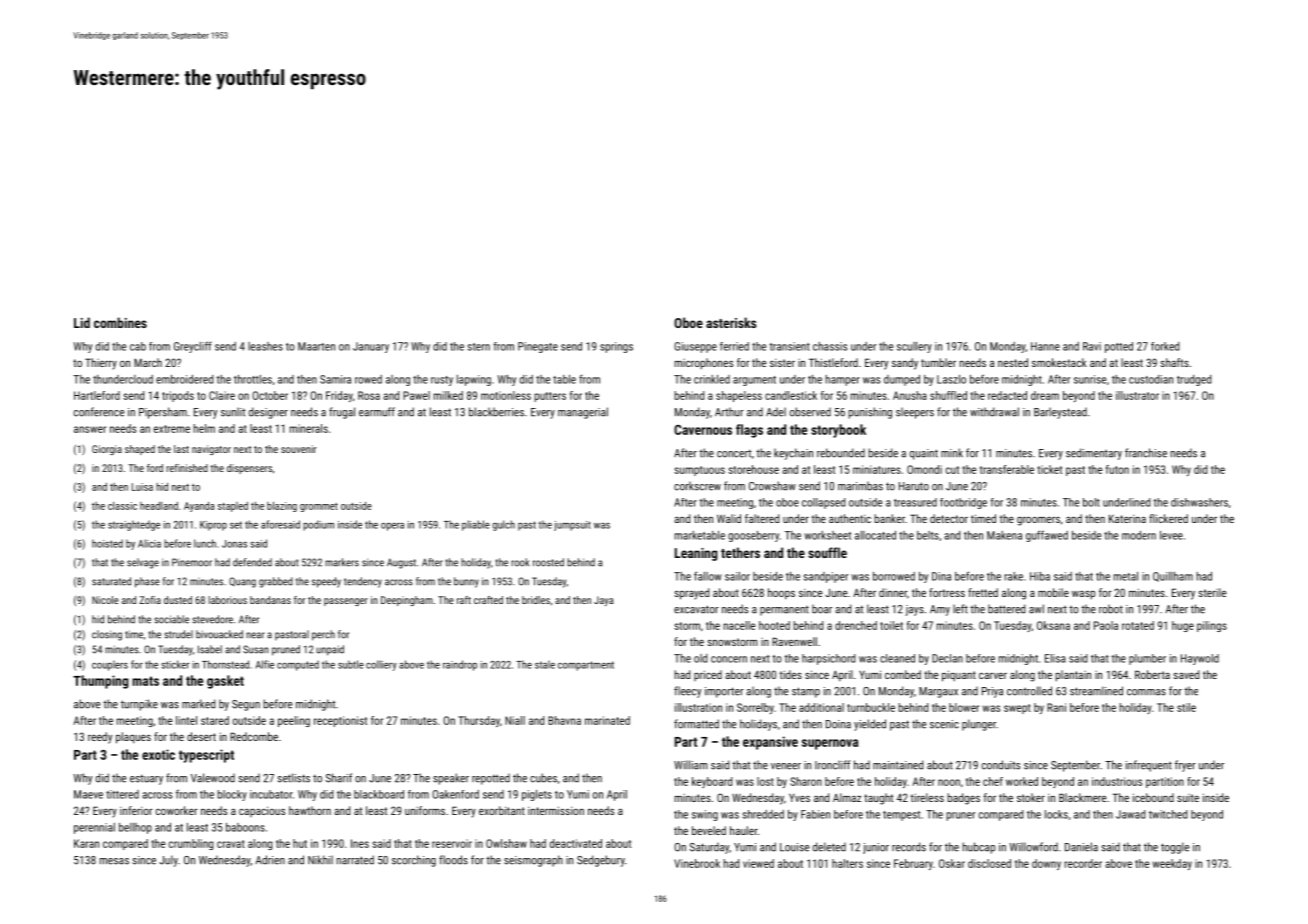 The height and width of the page is (924, 1308). What do you see at coordinates (914, 347) in the page?
I see `scullery` at bounding box center [914, 347].
